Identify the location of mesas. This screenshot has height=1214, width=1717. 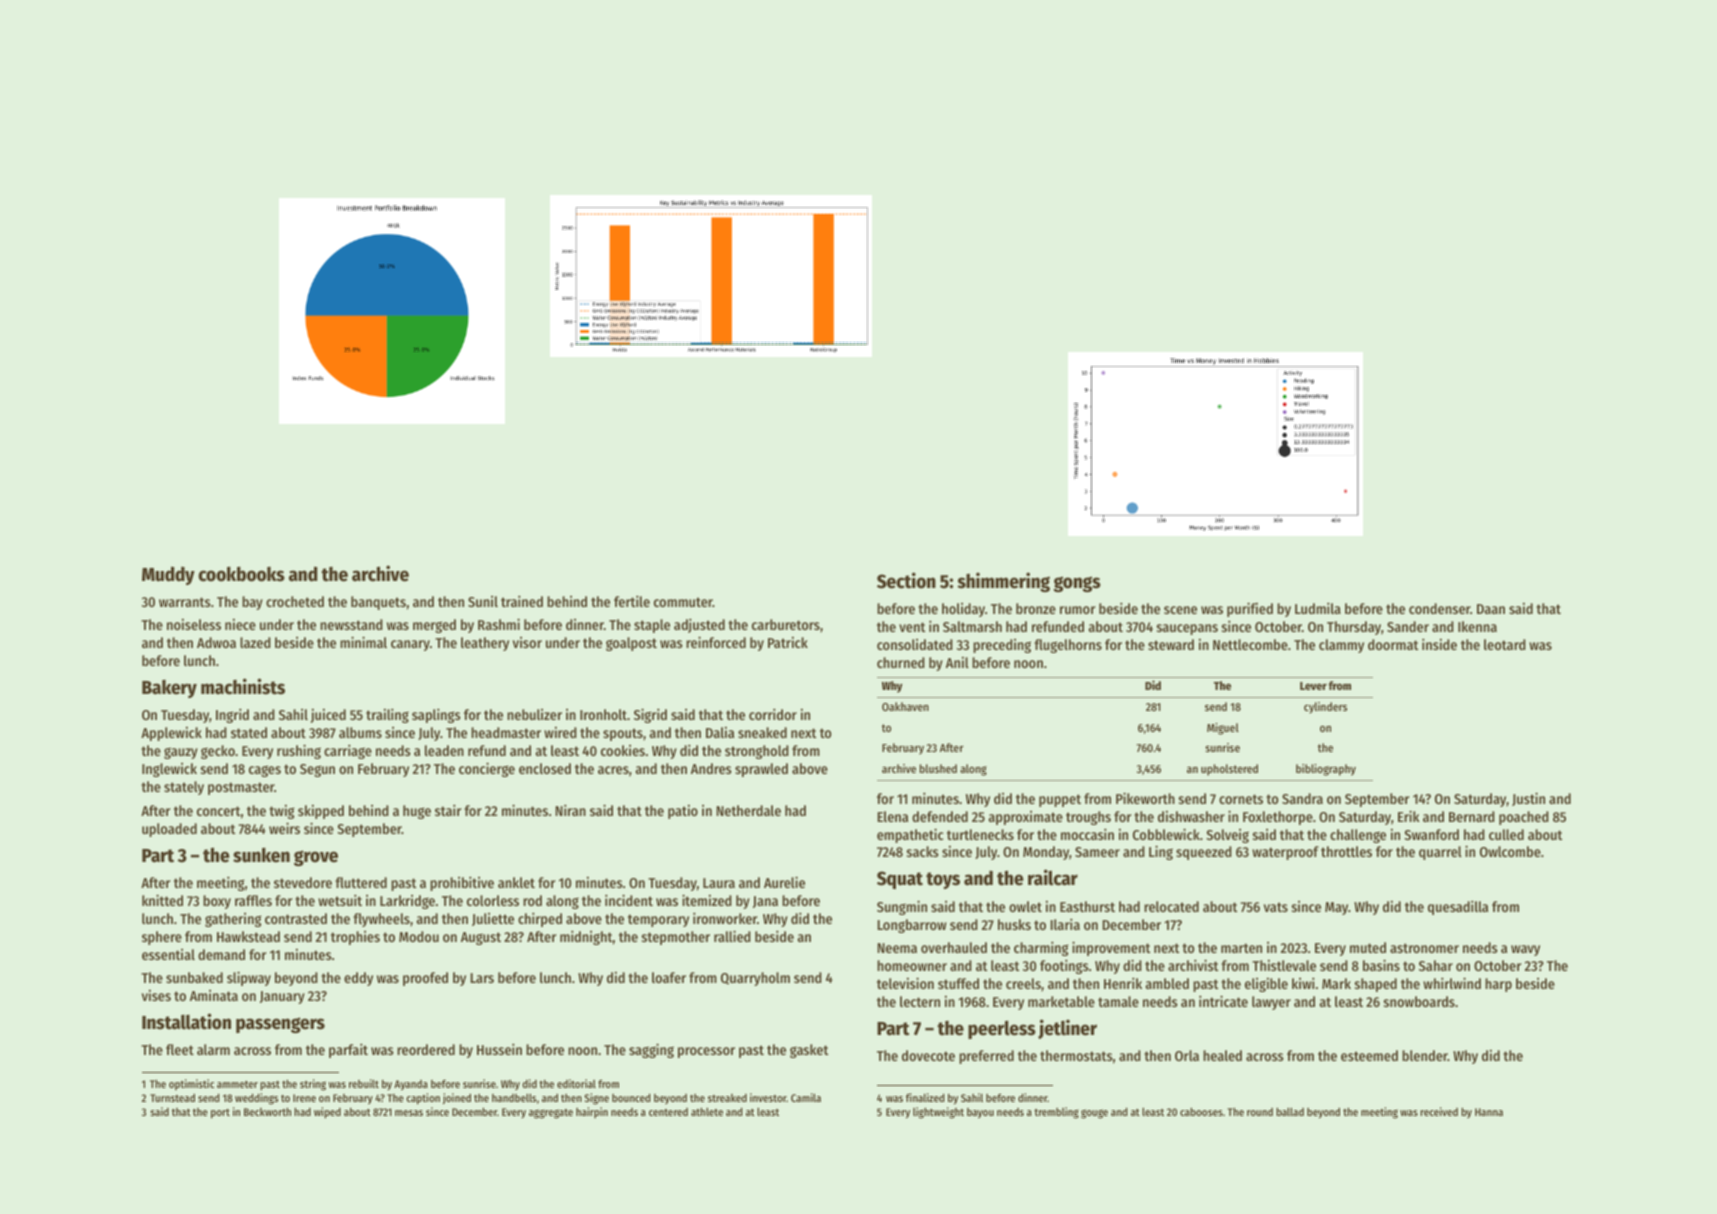
(409, 1113).
